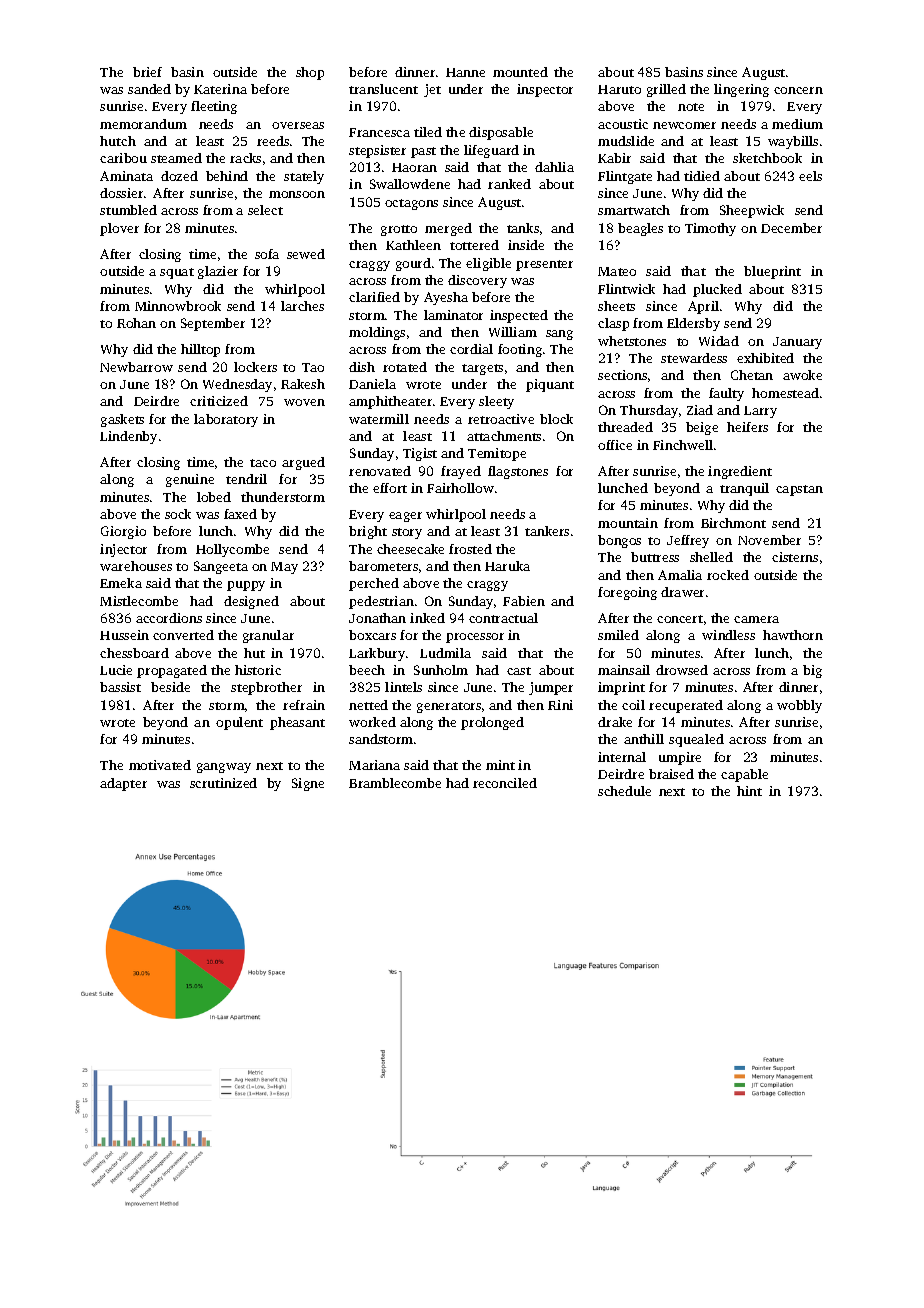 Image resolution: width=924 pixels, height=1308 pixels. What do you see at coordinates (147, 72) in the document?
I see `brief` at bounding box center [147, 72].
